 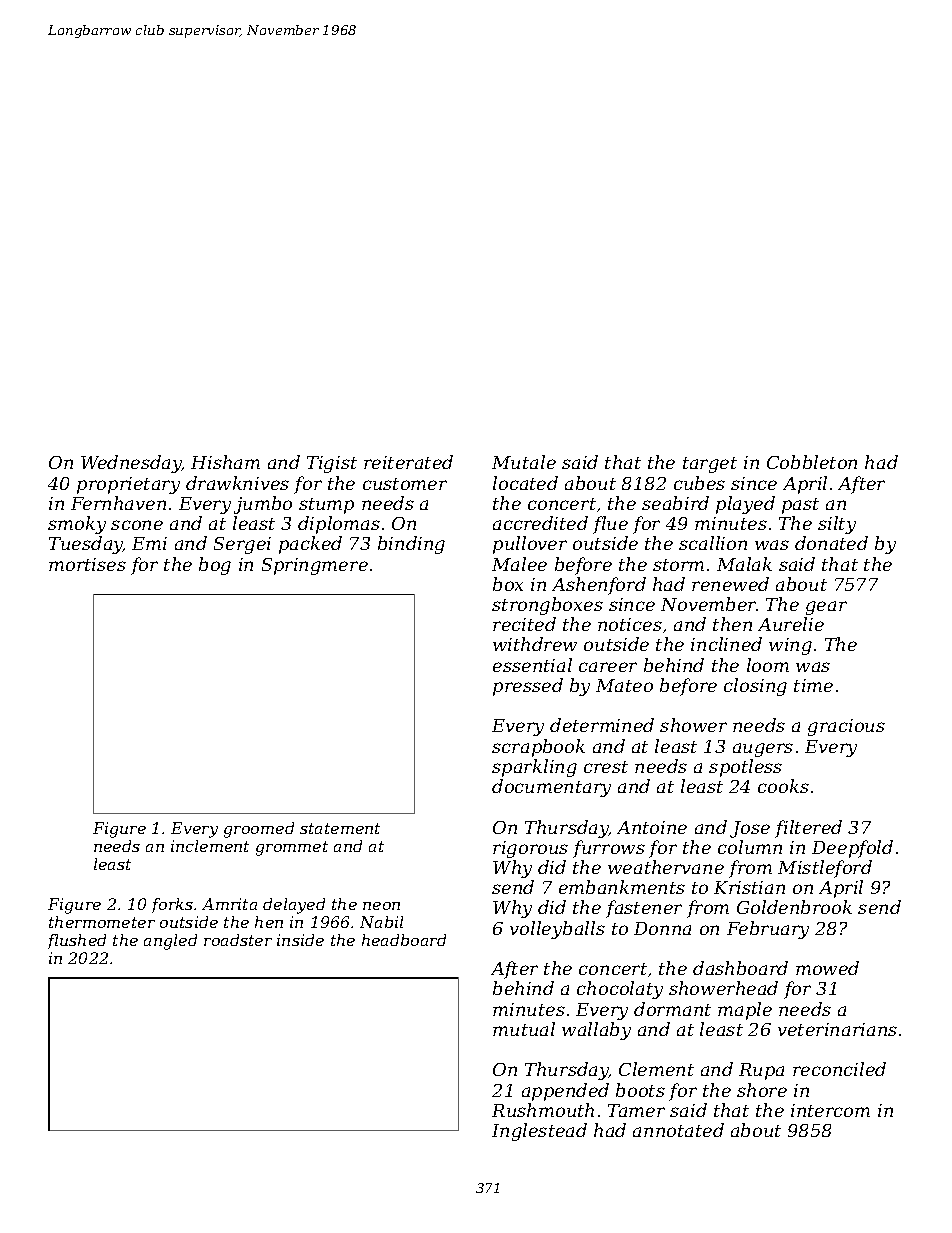 What do you see at coordinates (340, 828) in the screenshot?
I see `statement` at bounding box center [340, 828].
